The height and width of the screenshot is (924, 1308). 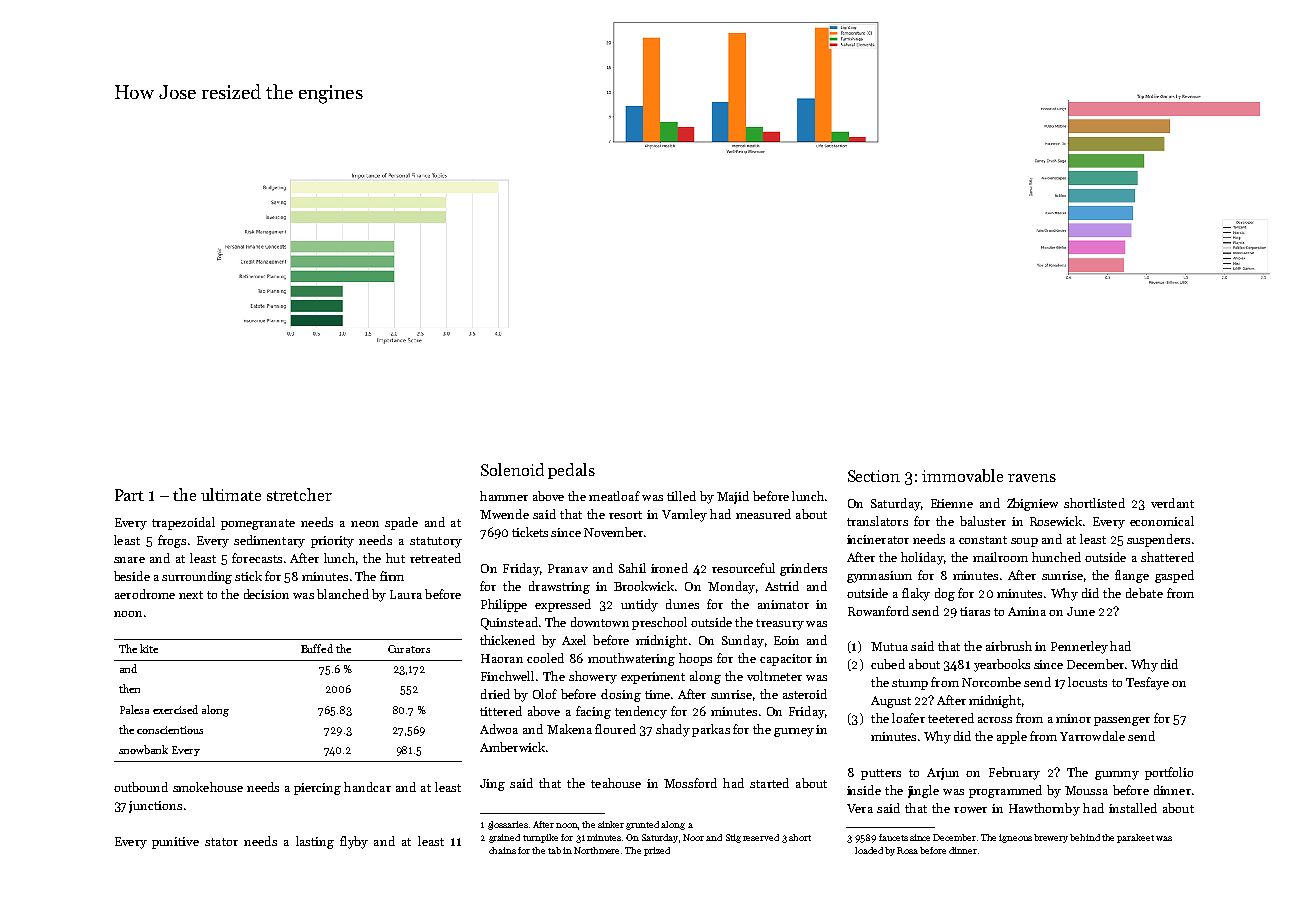 I want to click on conscientious, so click(x=170, y=730).
